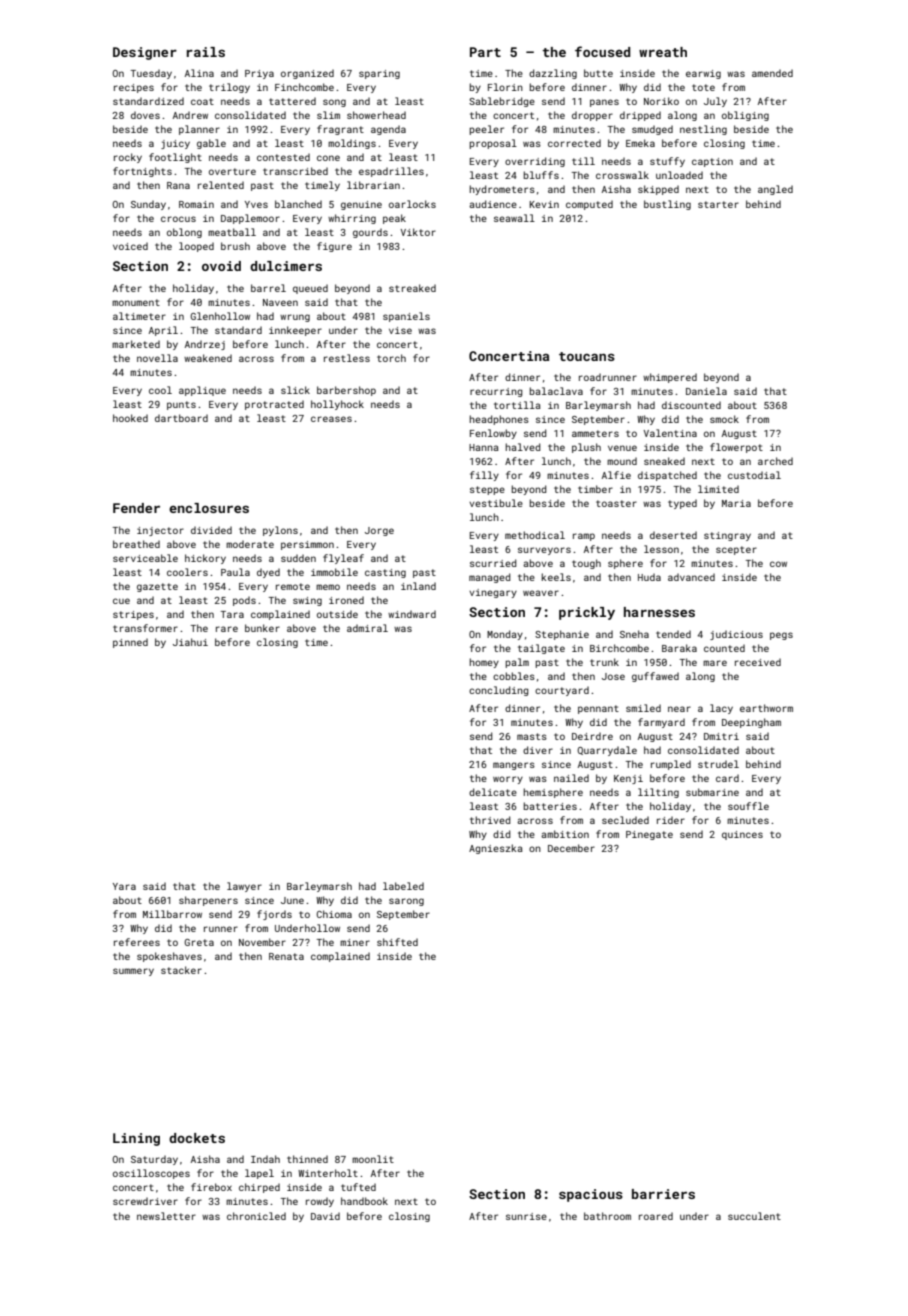 This page has height=1316, width=908. Describe the element at coordinates (379, 74) in the page. I see `sparing` at that location.
